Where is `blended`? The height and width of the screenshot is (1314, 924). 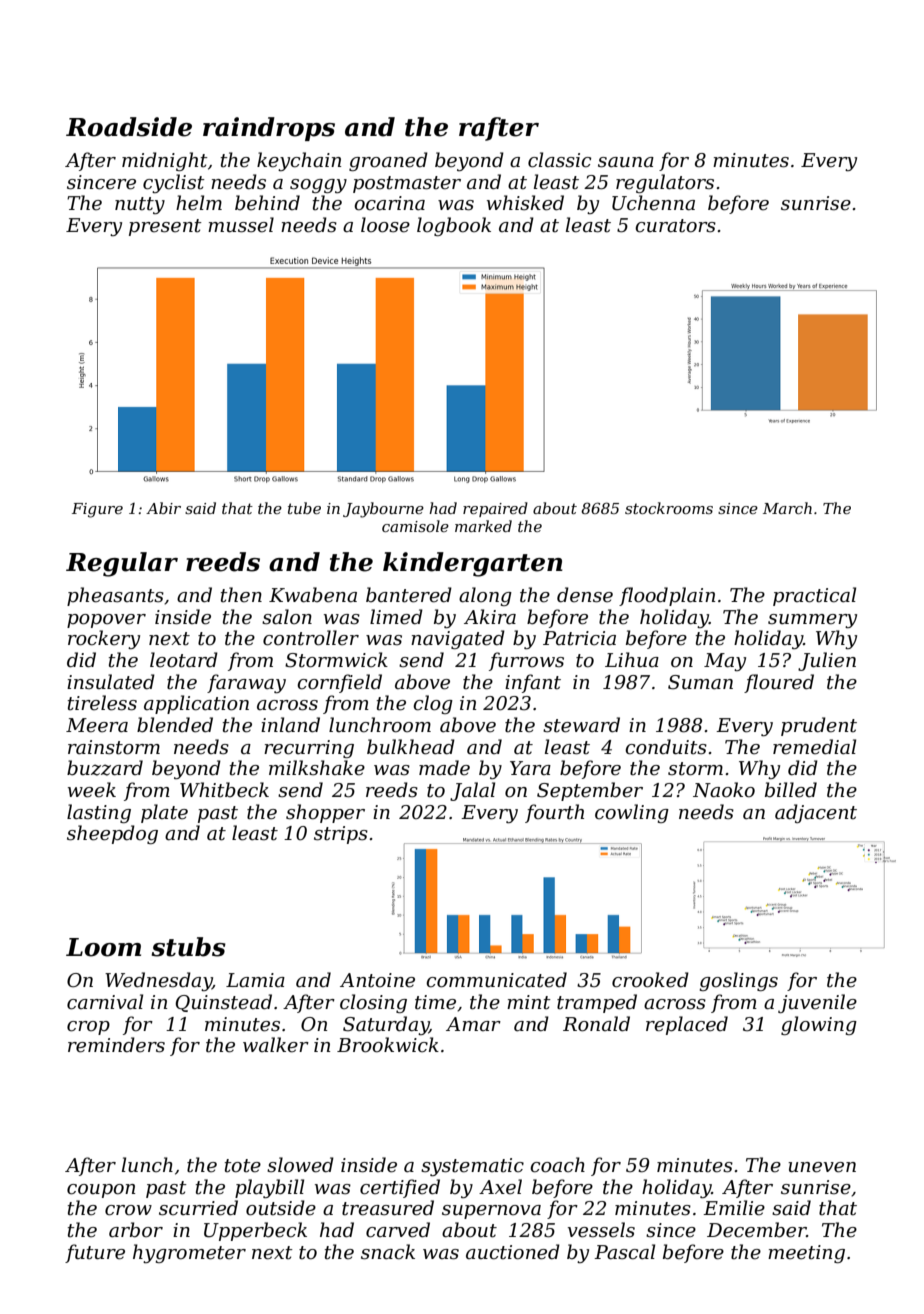
blended is located at coordinates (175, 725).
